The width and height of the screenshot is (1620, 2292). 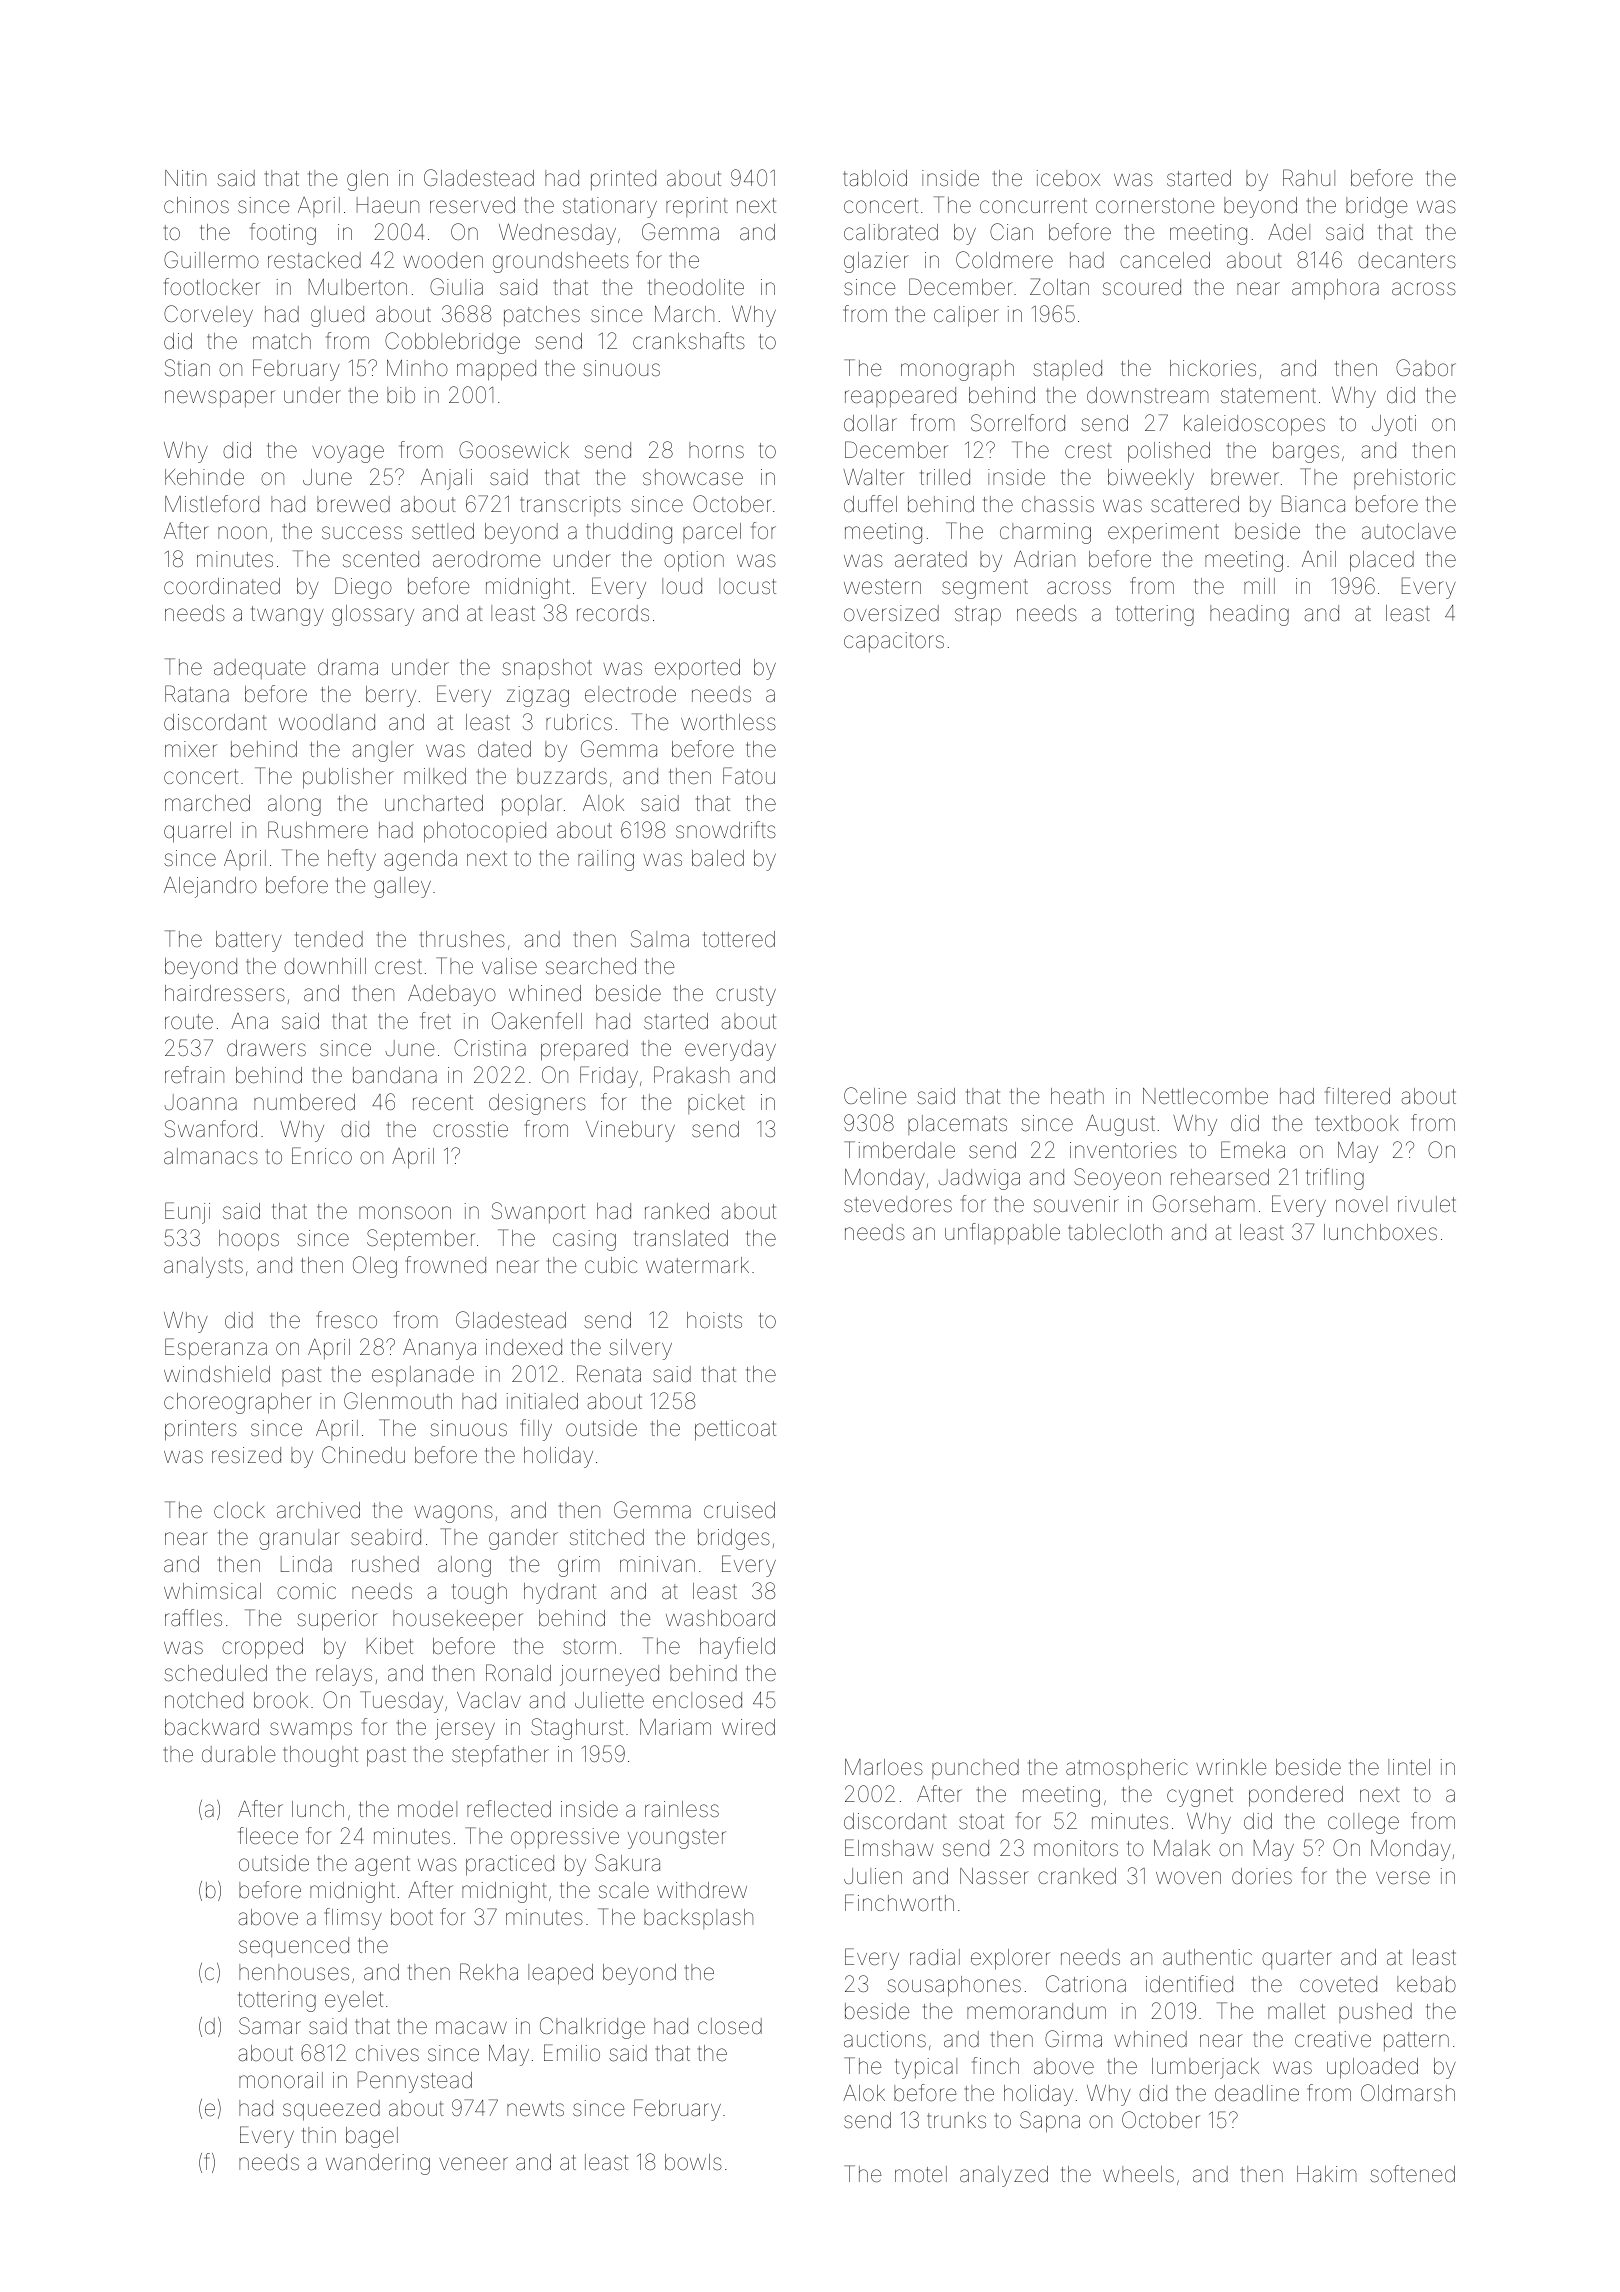 What do you see at coordinates (239, 1510) in the screenshot?
I see `clock` at bounding box center [239, 1510].
